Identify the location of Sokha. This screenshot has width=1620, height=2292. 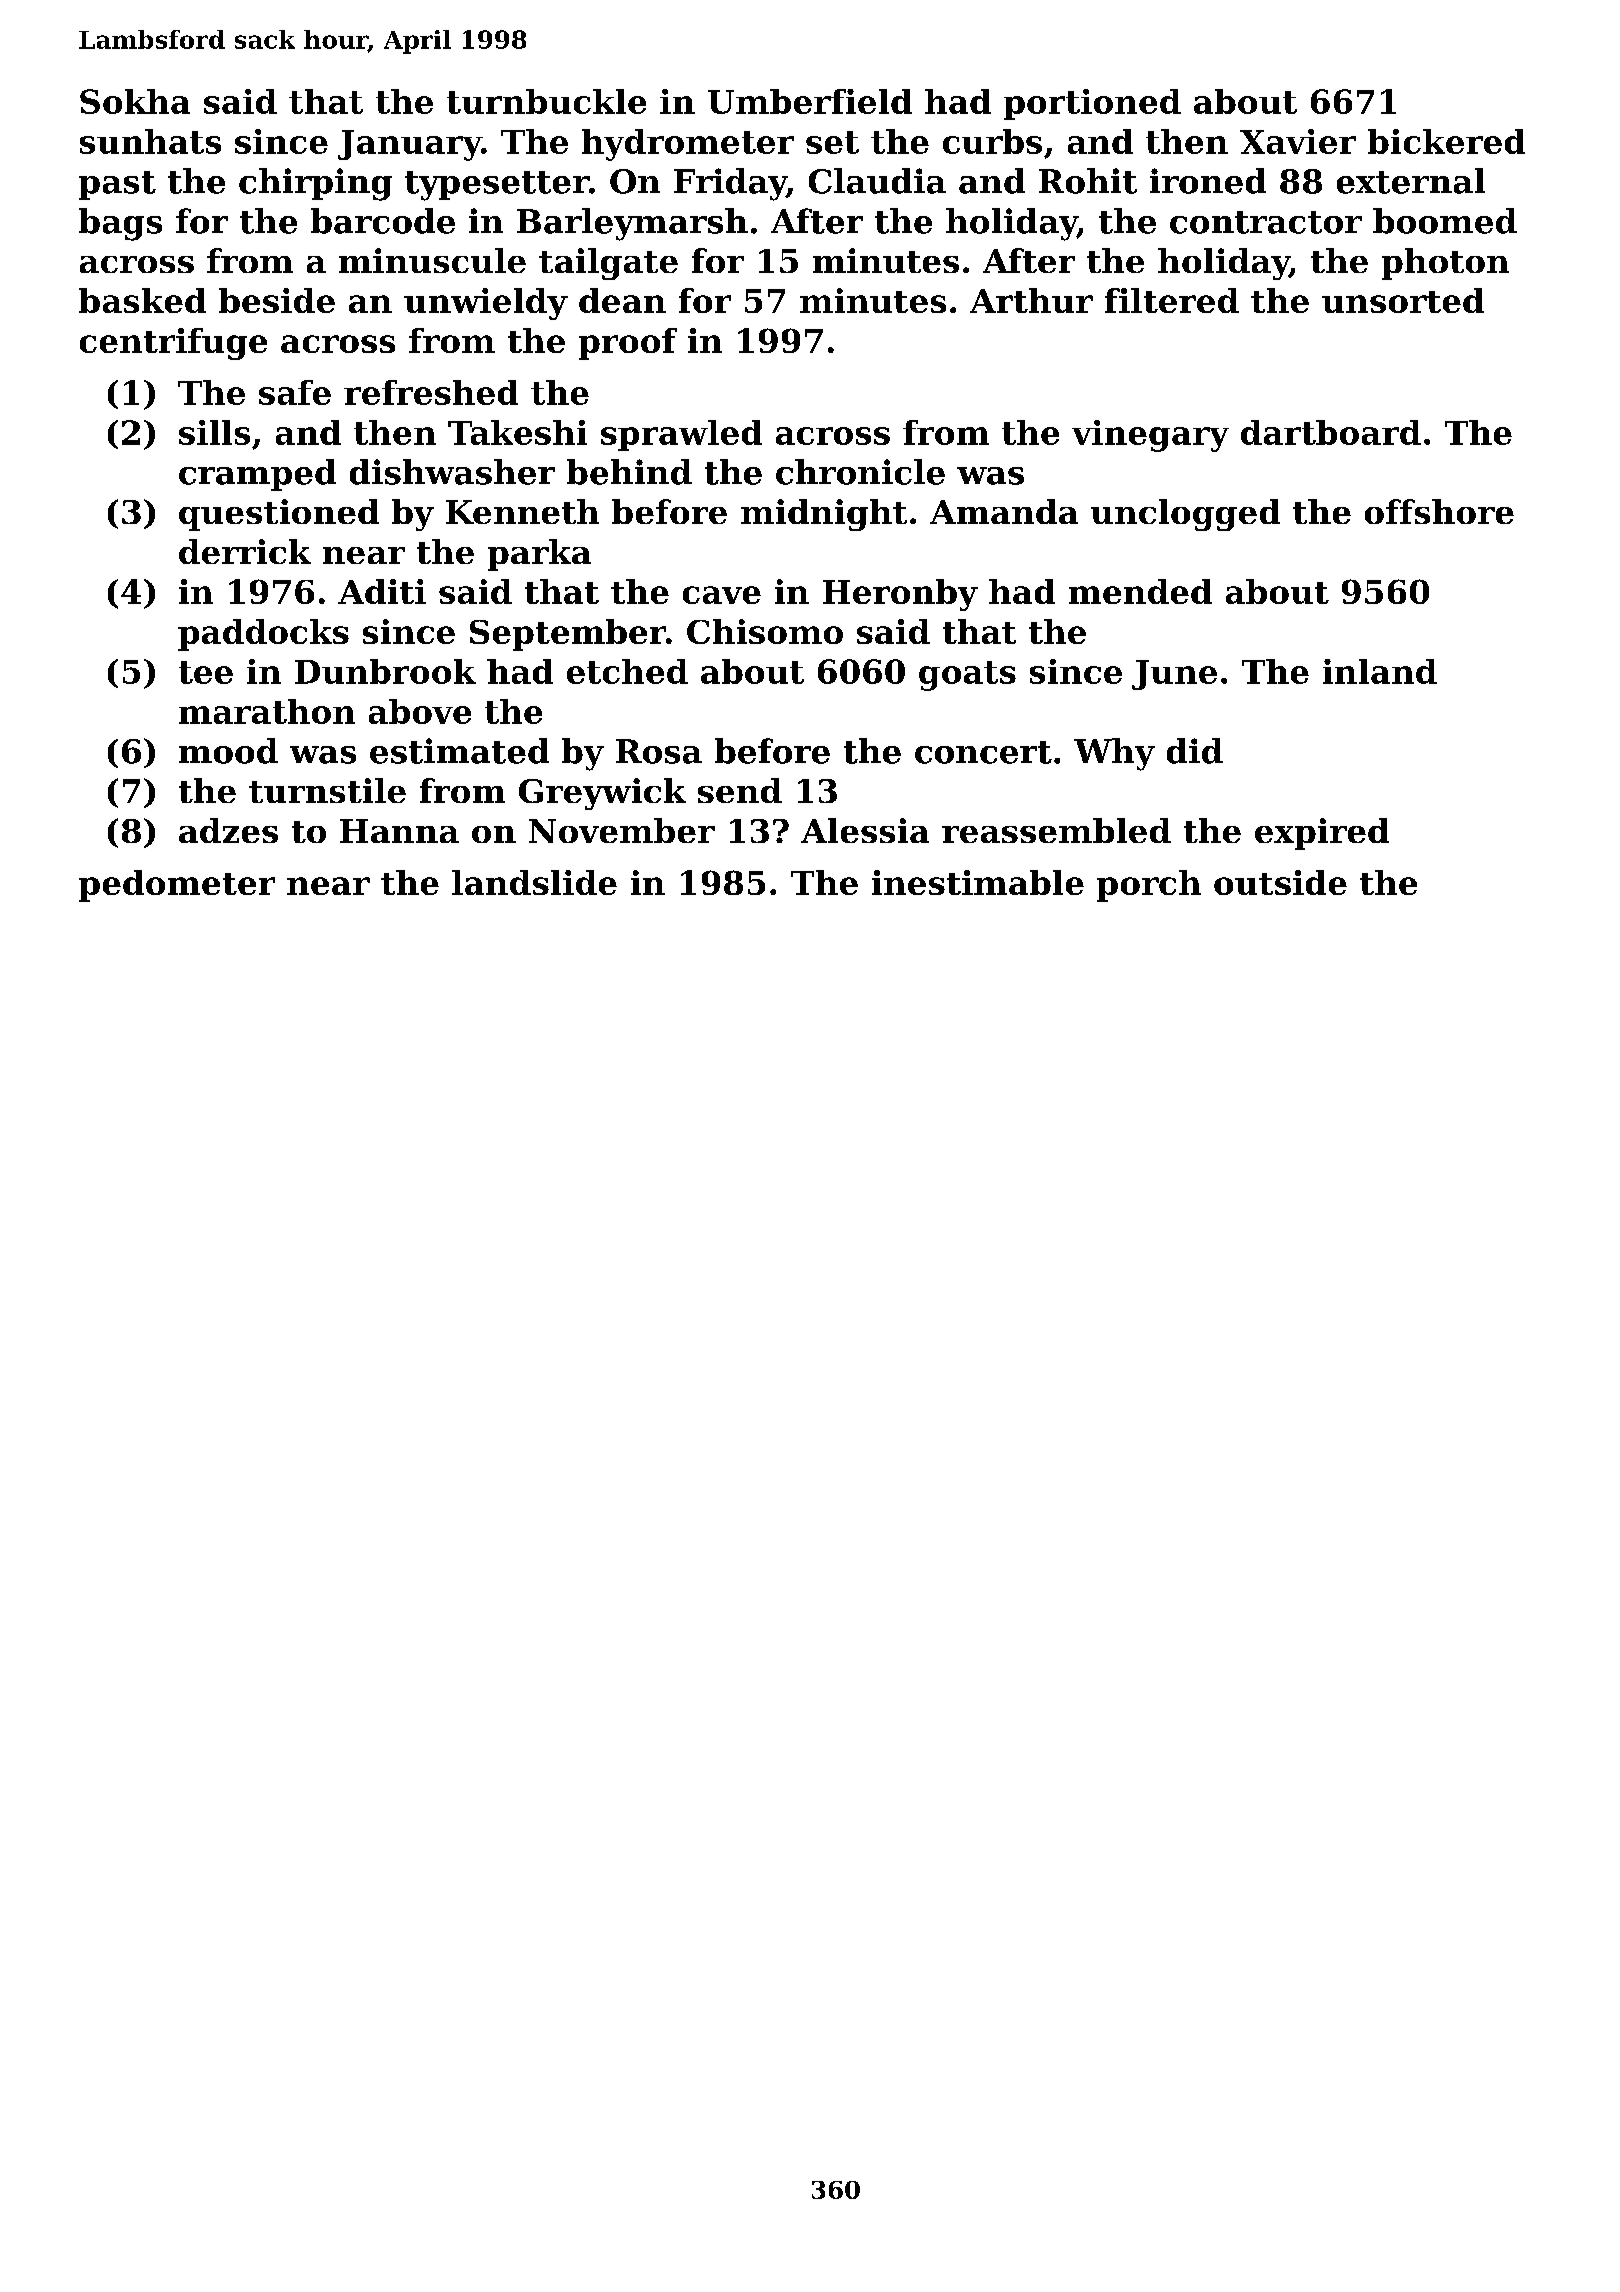
(135, 101).
